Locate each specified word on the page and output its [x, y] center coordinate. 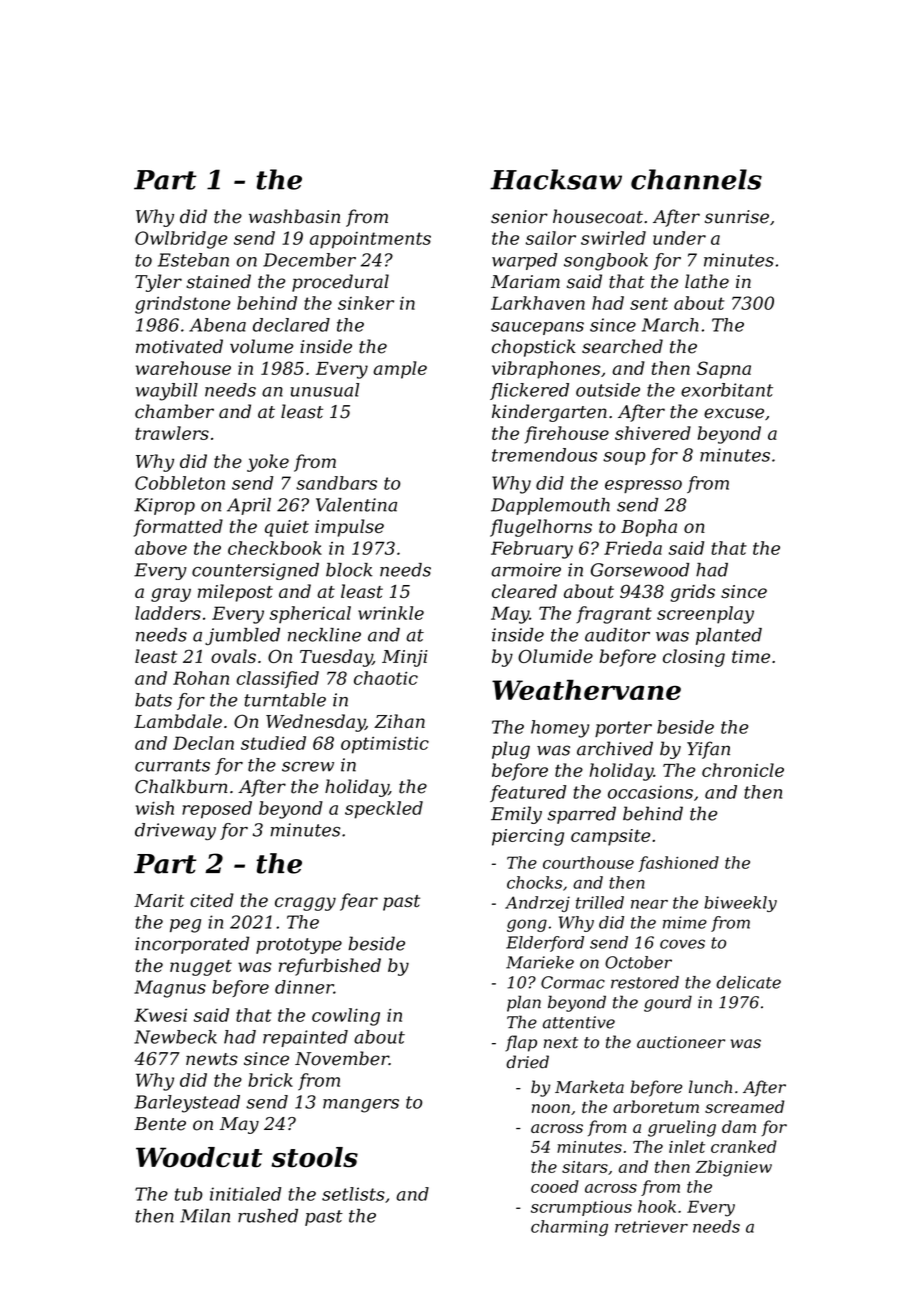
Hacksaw [556, 179]
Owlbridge [181, 240]
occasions [650, 792]
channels [696, 179]
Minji [405, 658]
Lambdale [178, 721]
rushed [268, 1216]
